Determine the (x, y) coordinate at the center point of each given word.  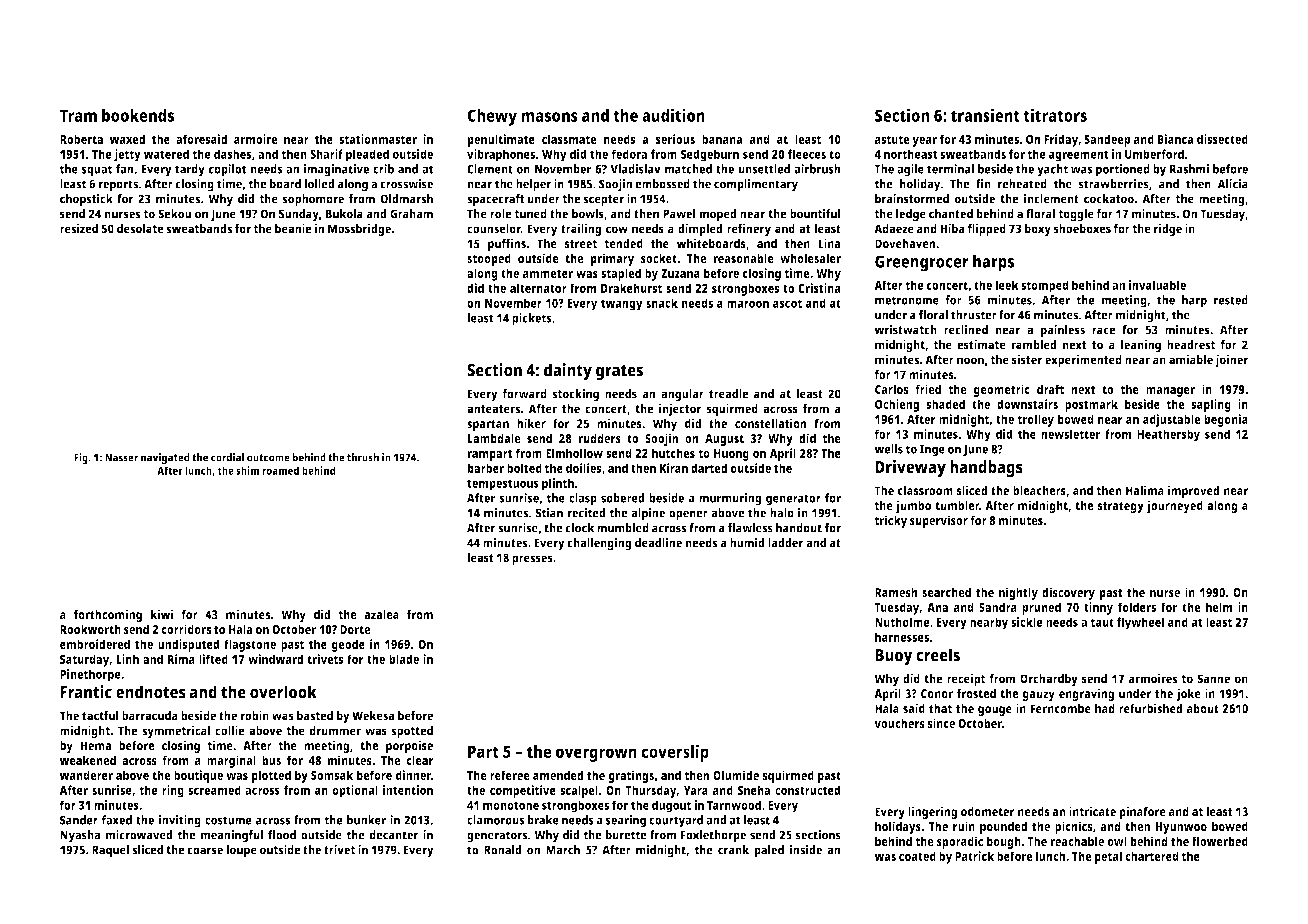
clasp (583, 499)
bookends (138, 115)
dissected (1222, 139)
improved (1194, 491)
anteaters (493, 409)
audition (673, 115)
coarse (205, 851)
